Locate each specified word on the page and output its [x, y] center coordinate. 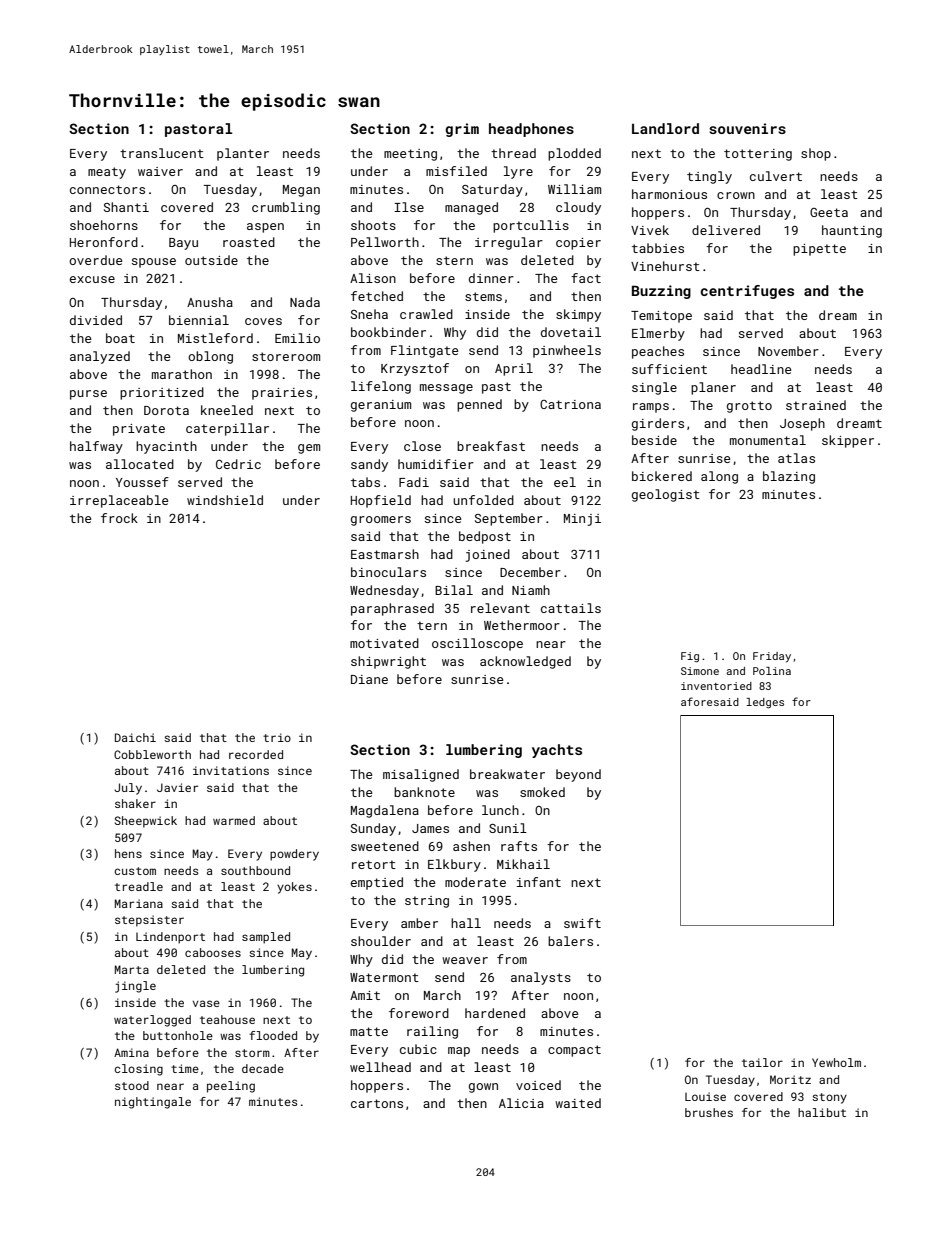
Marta [132, 969]
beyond [578, 775]
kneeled [227, 410]
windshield [225, 500]
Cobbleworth [152, 754]
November [788, 351]
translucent [162, 153]
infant [539, 882]
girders [658, 424]
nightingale [153, 1103]
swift [582, 923]
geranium [381, 406]
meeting [410, 155]
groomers [381, 521]
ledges [765, 703]
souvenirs [747, 128]
